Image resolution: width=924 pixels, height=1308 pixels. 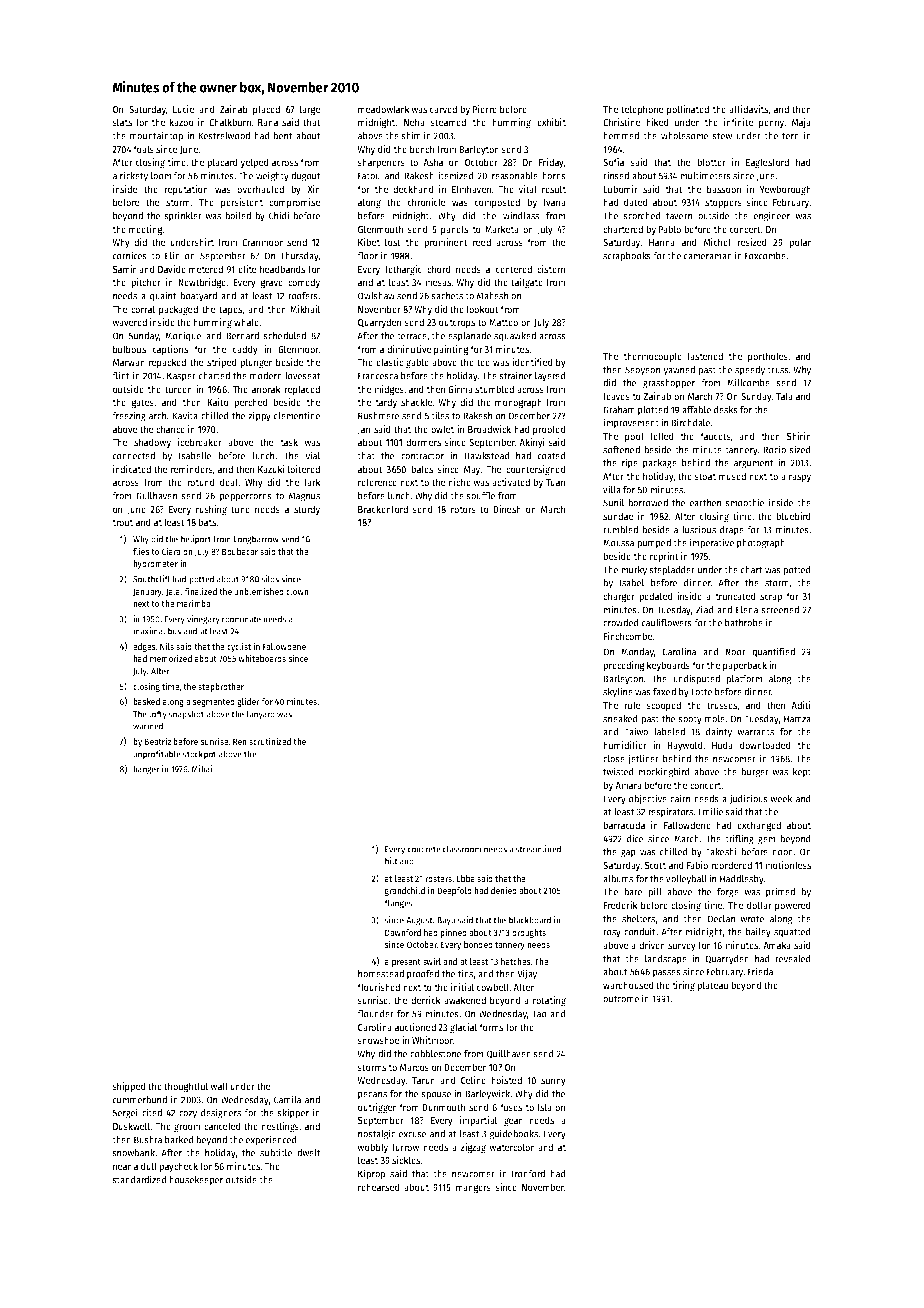 I want to click on silos, so click(x=270, y=579).
